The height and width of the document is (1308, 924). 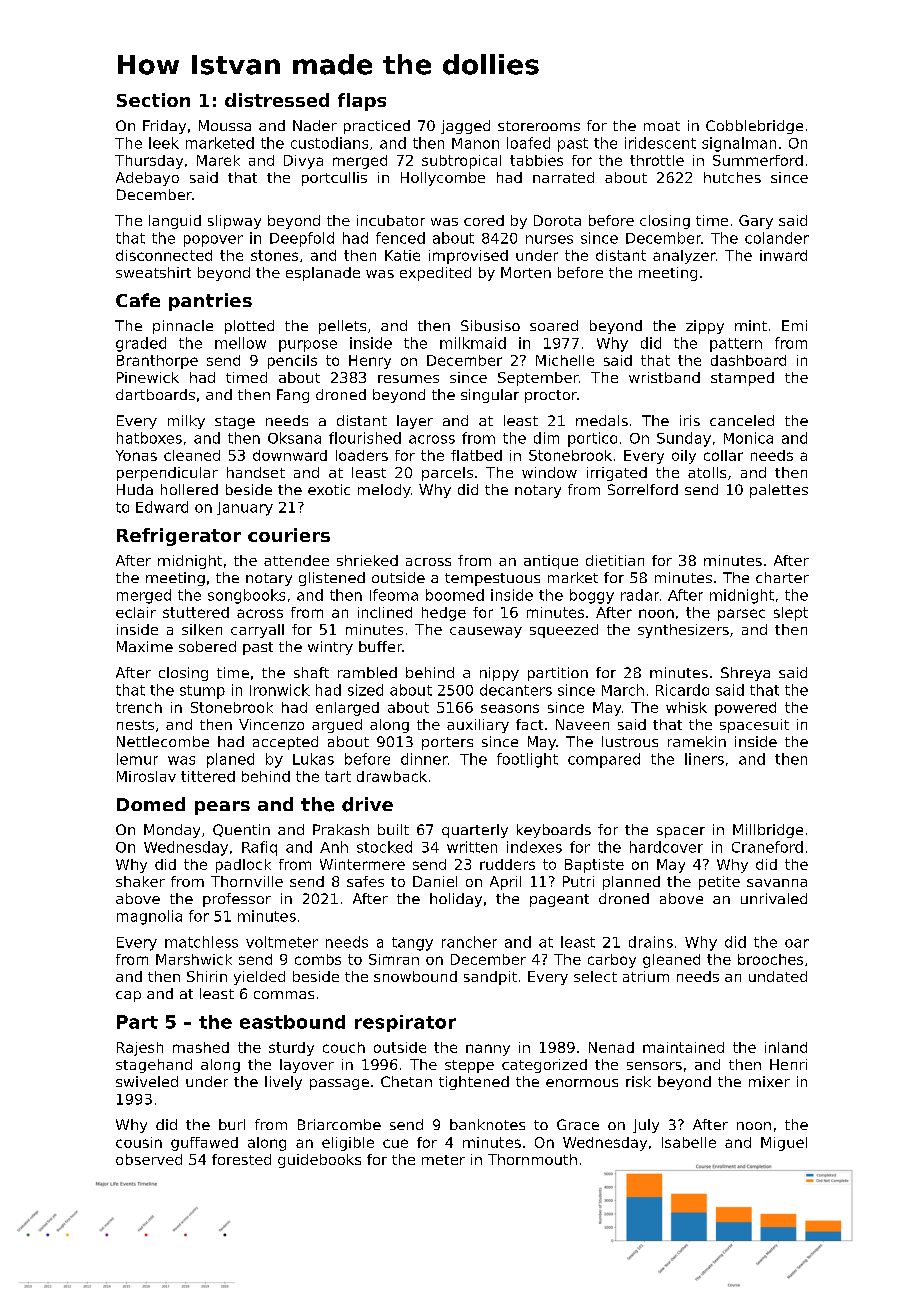 I want to click on songbooks, so click(x=246, y=596).
